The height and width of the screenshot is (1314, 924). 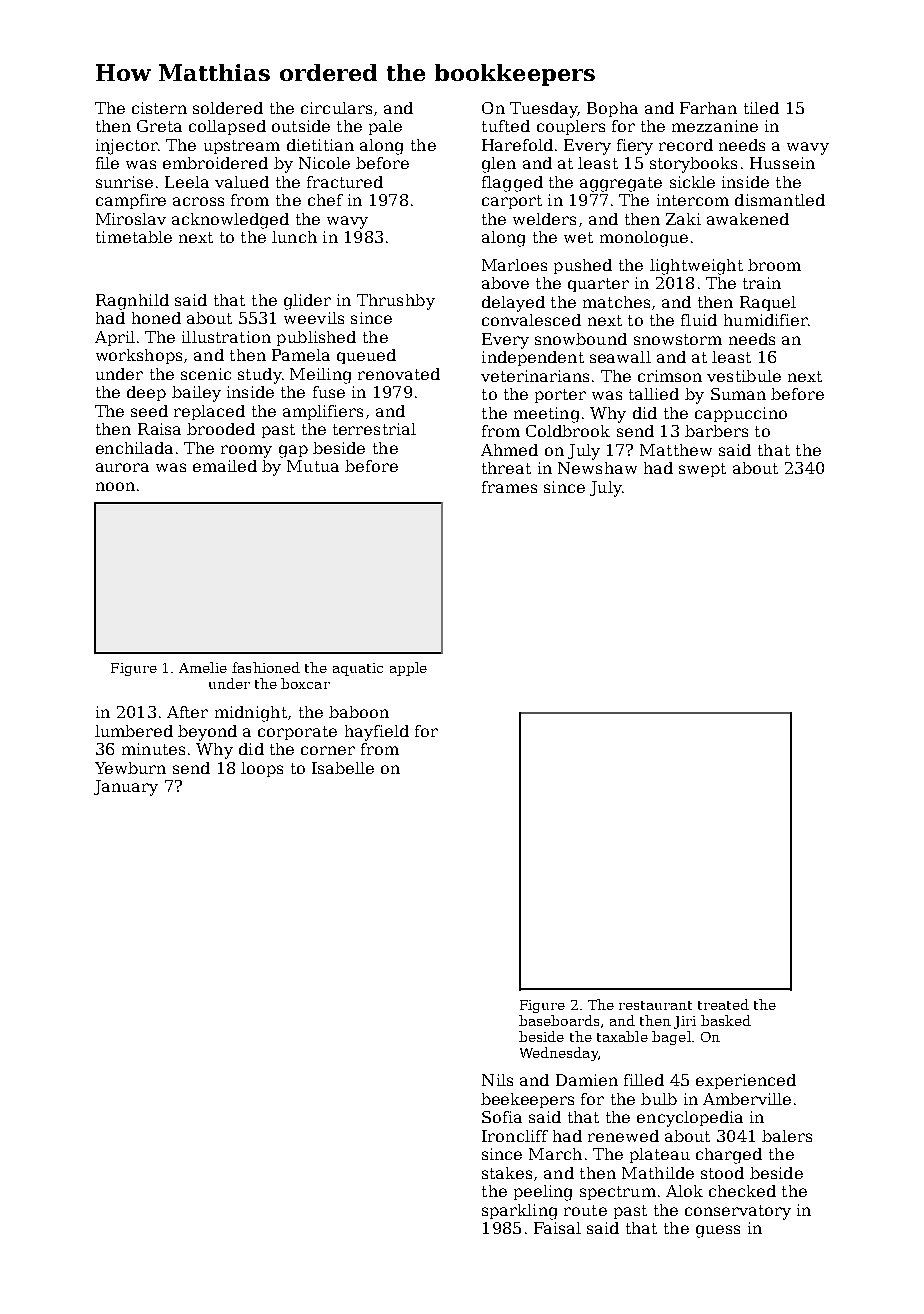 What do you see at coordinates (325, 200) in the screenshot?
I see `chef` at bounding box center [325, 200].
